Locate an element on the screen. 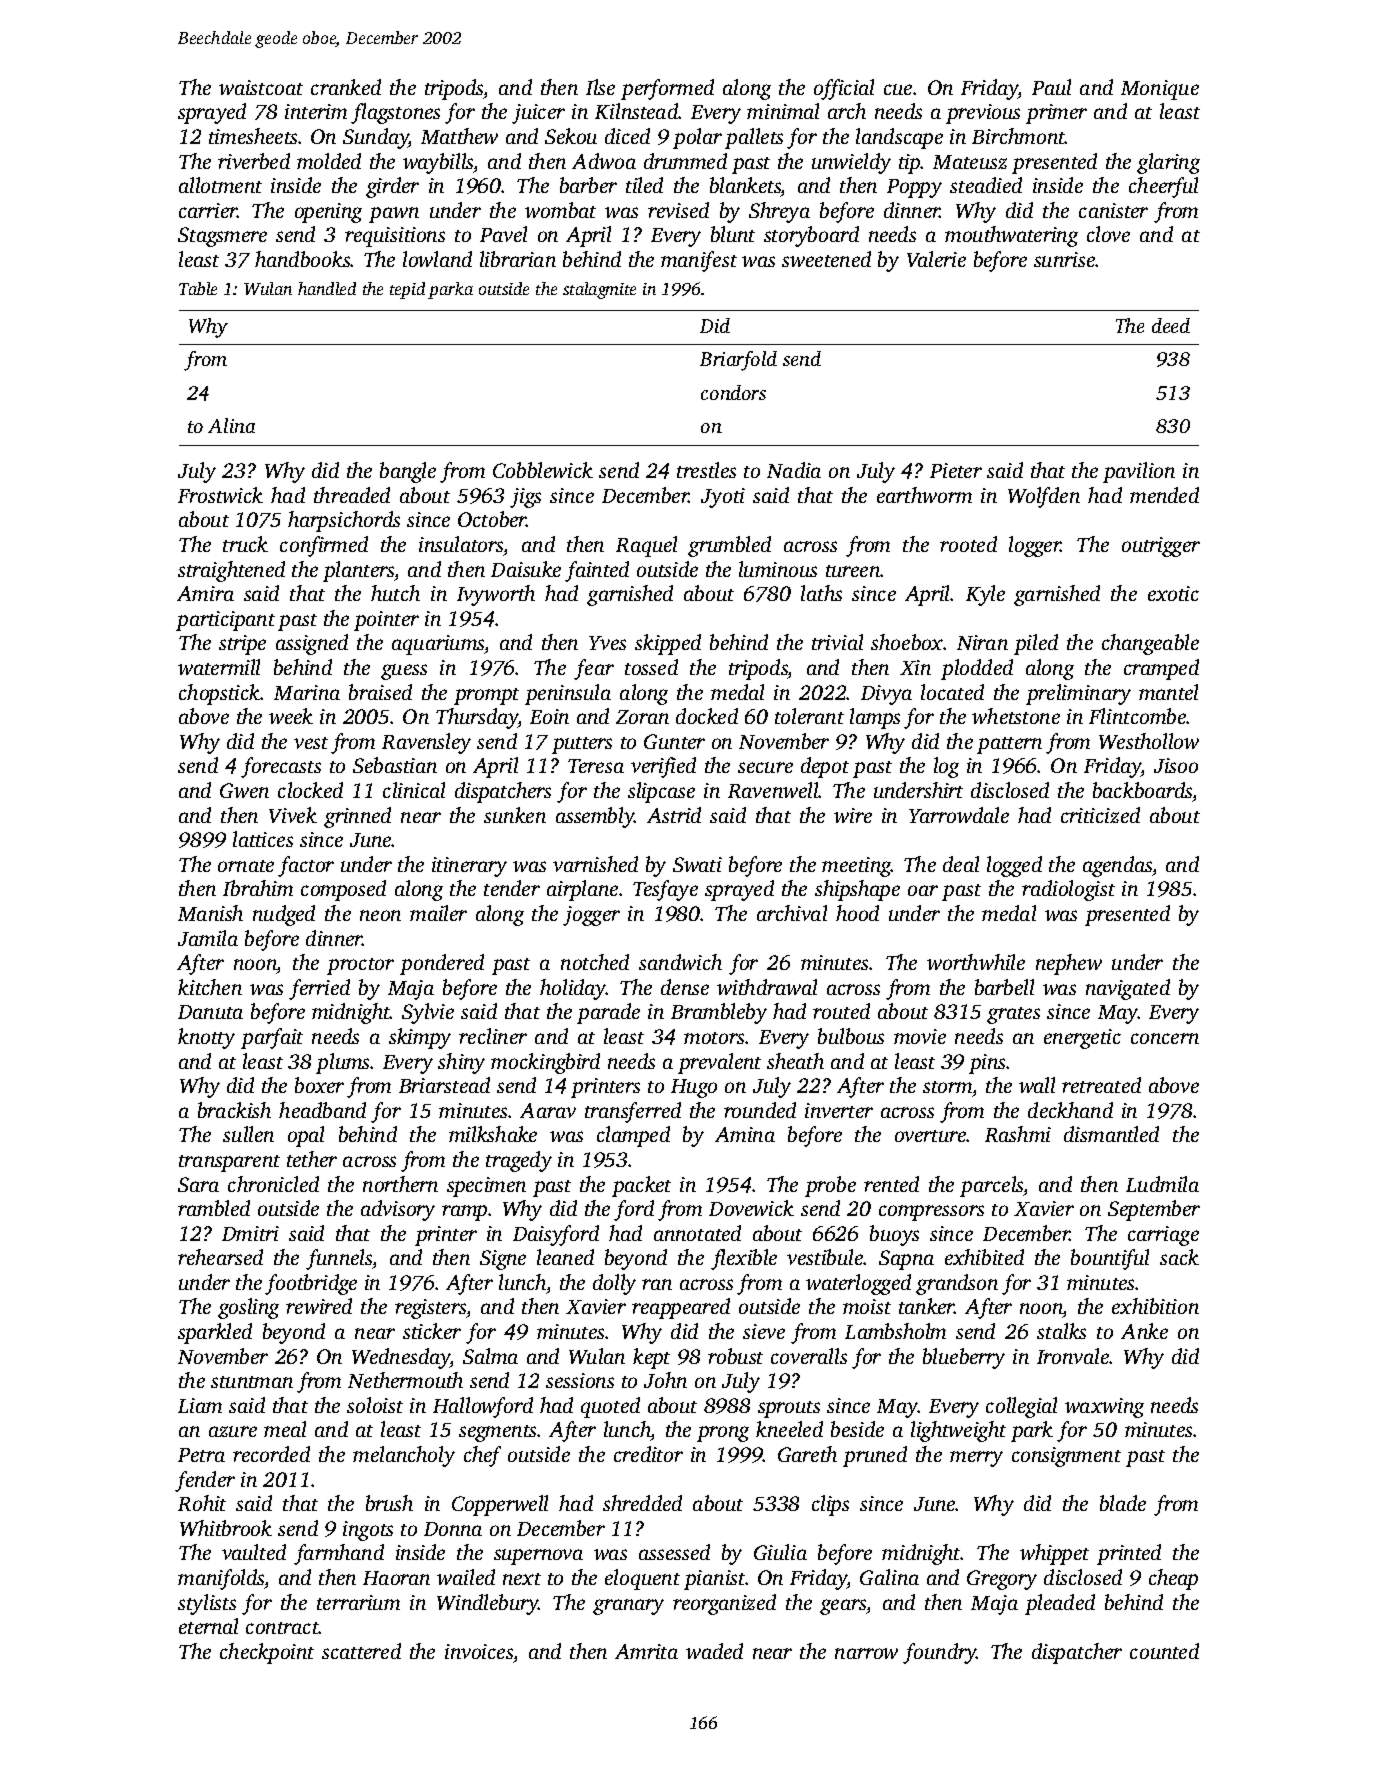  Sunday is located at coordinates (376, 138).
